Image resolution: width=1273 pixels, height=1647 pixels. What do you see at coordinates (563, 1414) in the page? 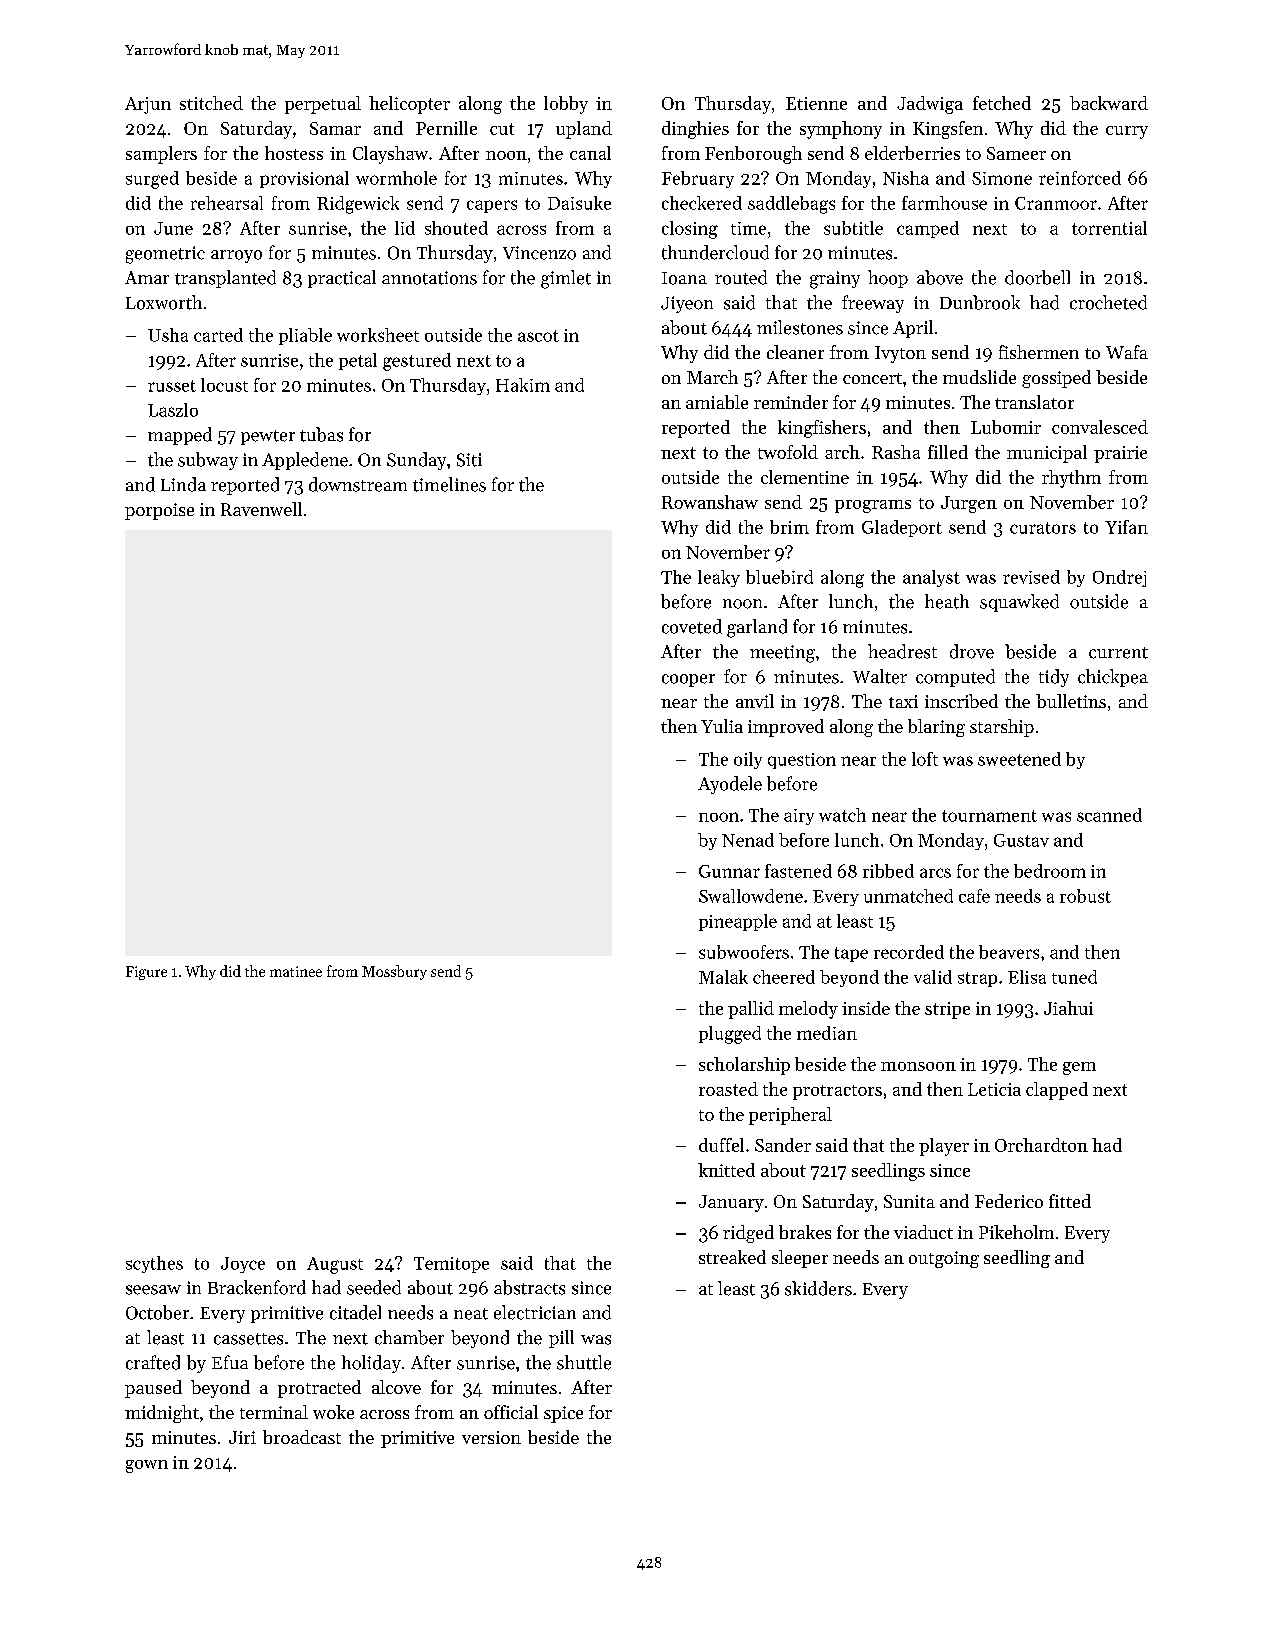
I see `spice` at bounding box center [563, 1414].
